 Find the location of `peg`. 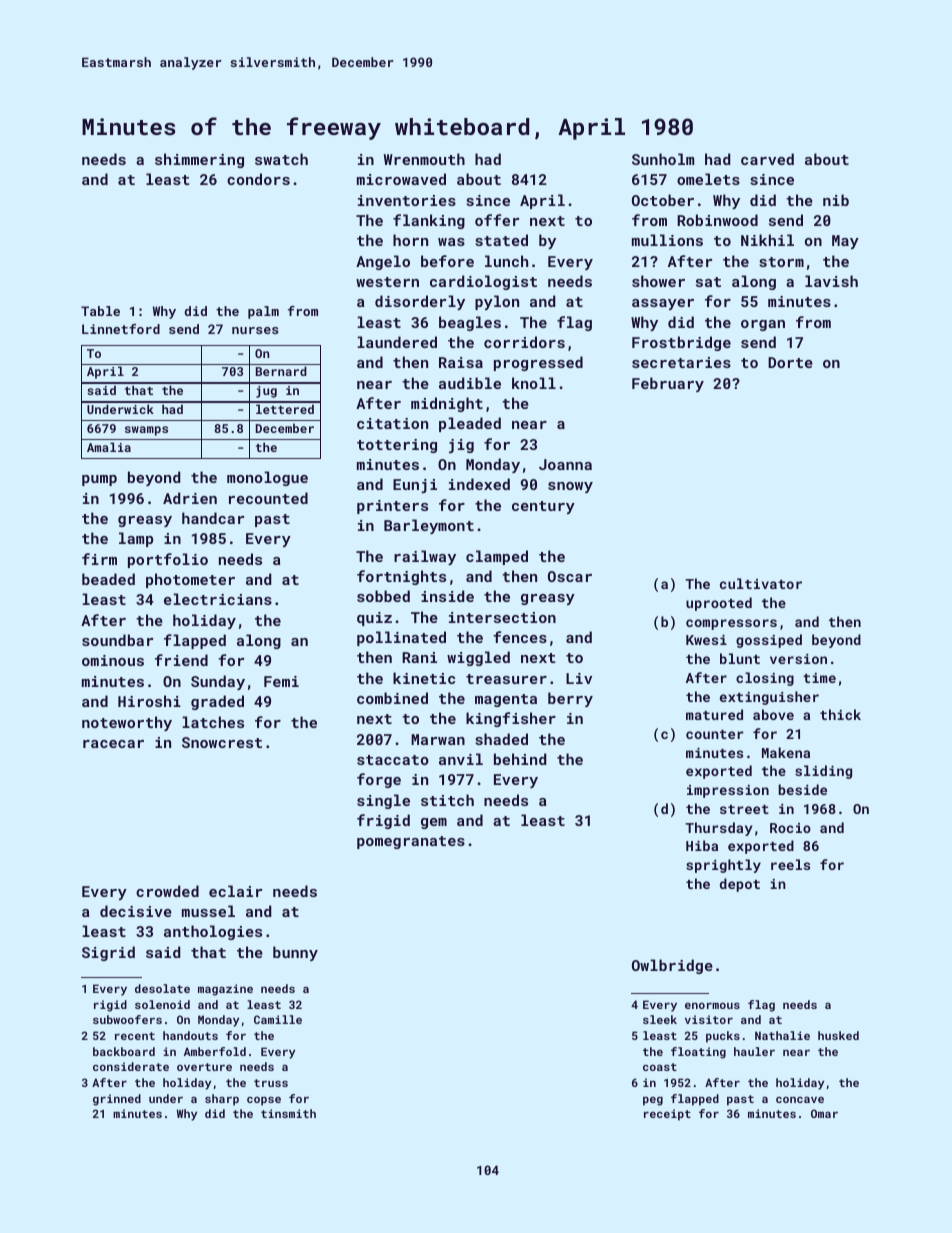

peg is located at coordinates (653, 1101).
